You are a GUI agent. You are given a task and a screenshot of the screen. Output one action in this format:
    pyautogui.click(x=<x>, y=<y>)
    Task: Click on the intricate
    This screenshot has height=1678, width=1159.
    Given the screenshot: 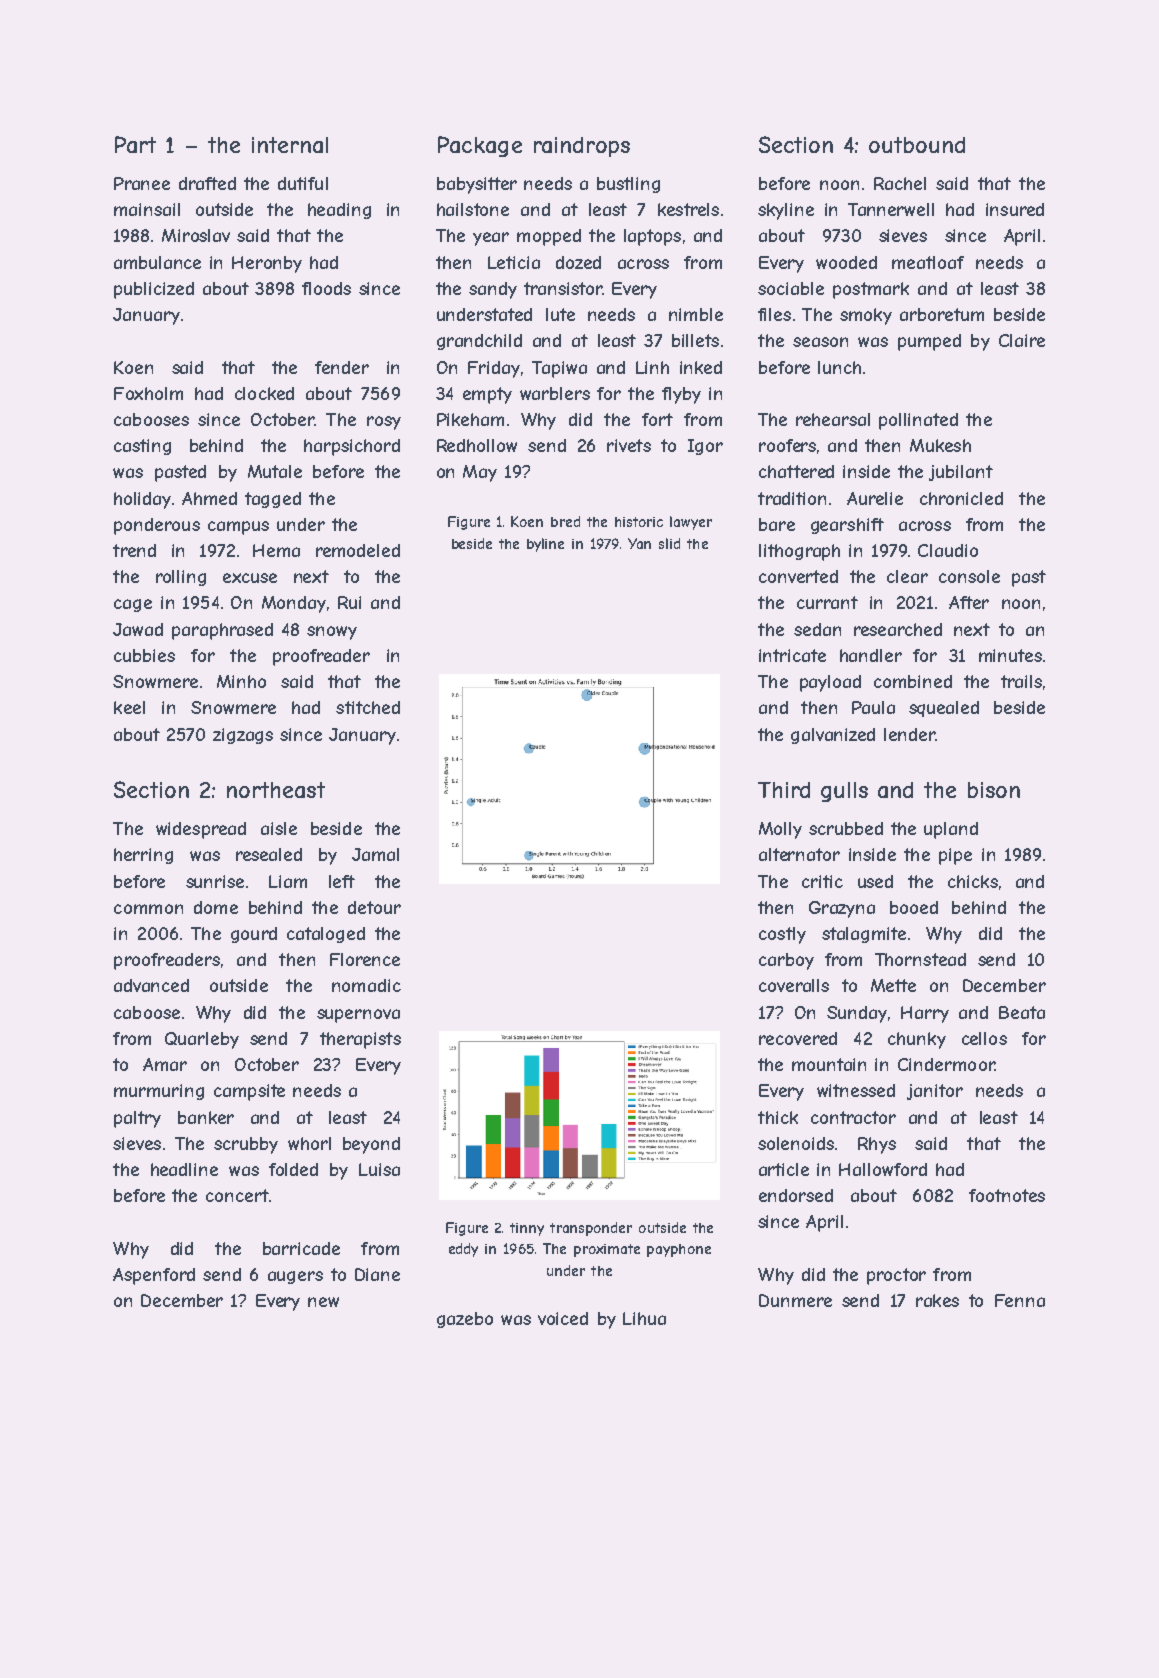 What is the action you would take?
    pyautogui.click(x=792, y=655)
